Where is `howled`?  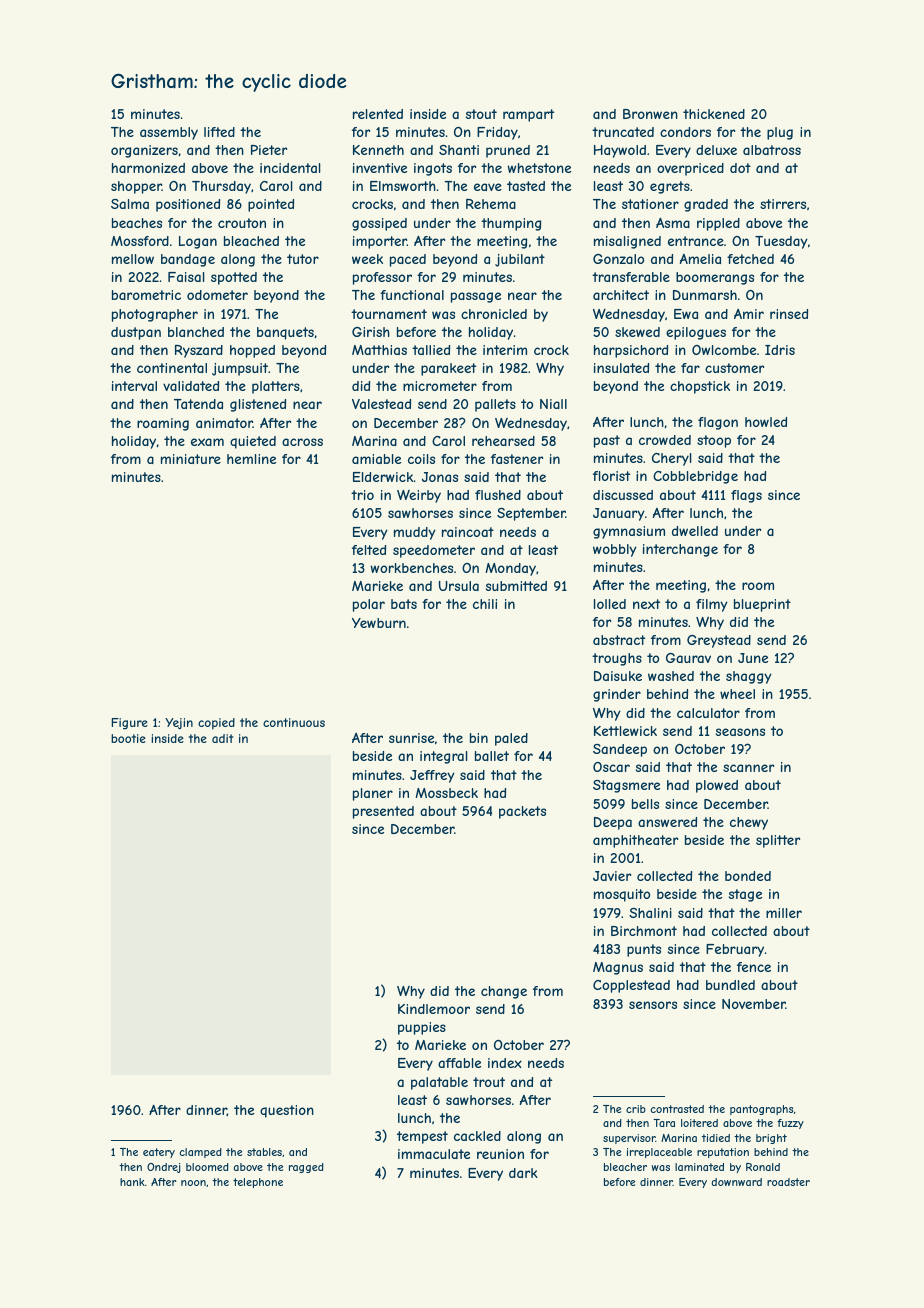
howled is located at coordinates (766, 422).
